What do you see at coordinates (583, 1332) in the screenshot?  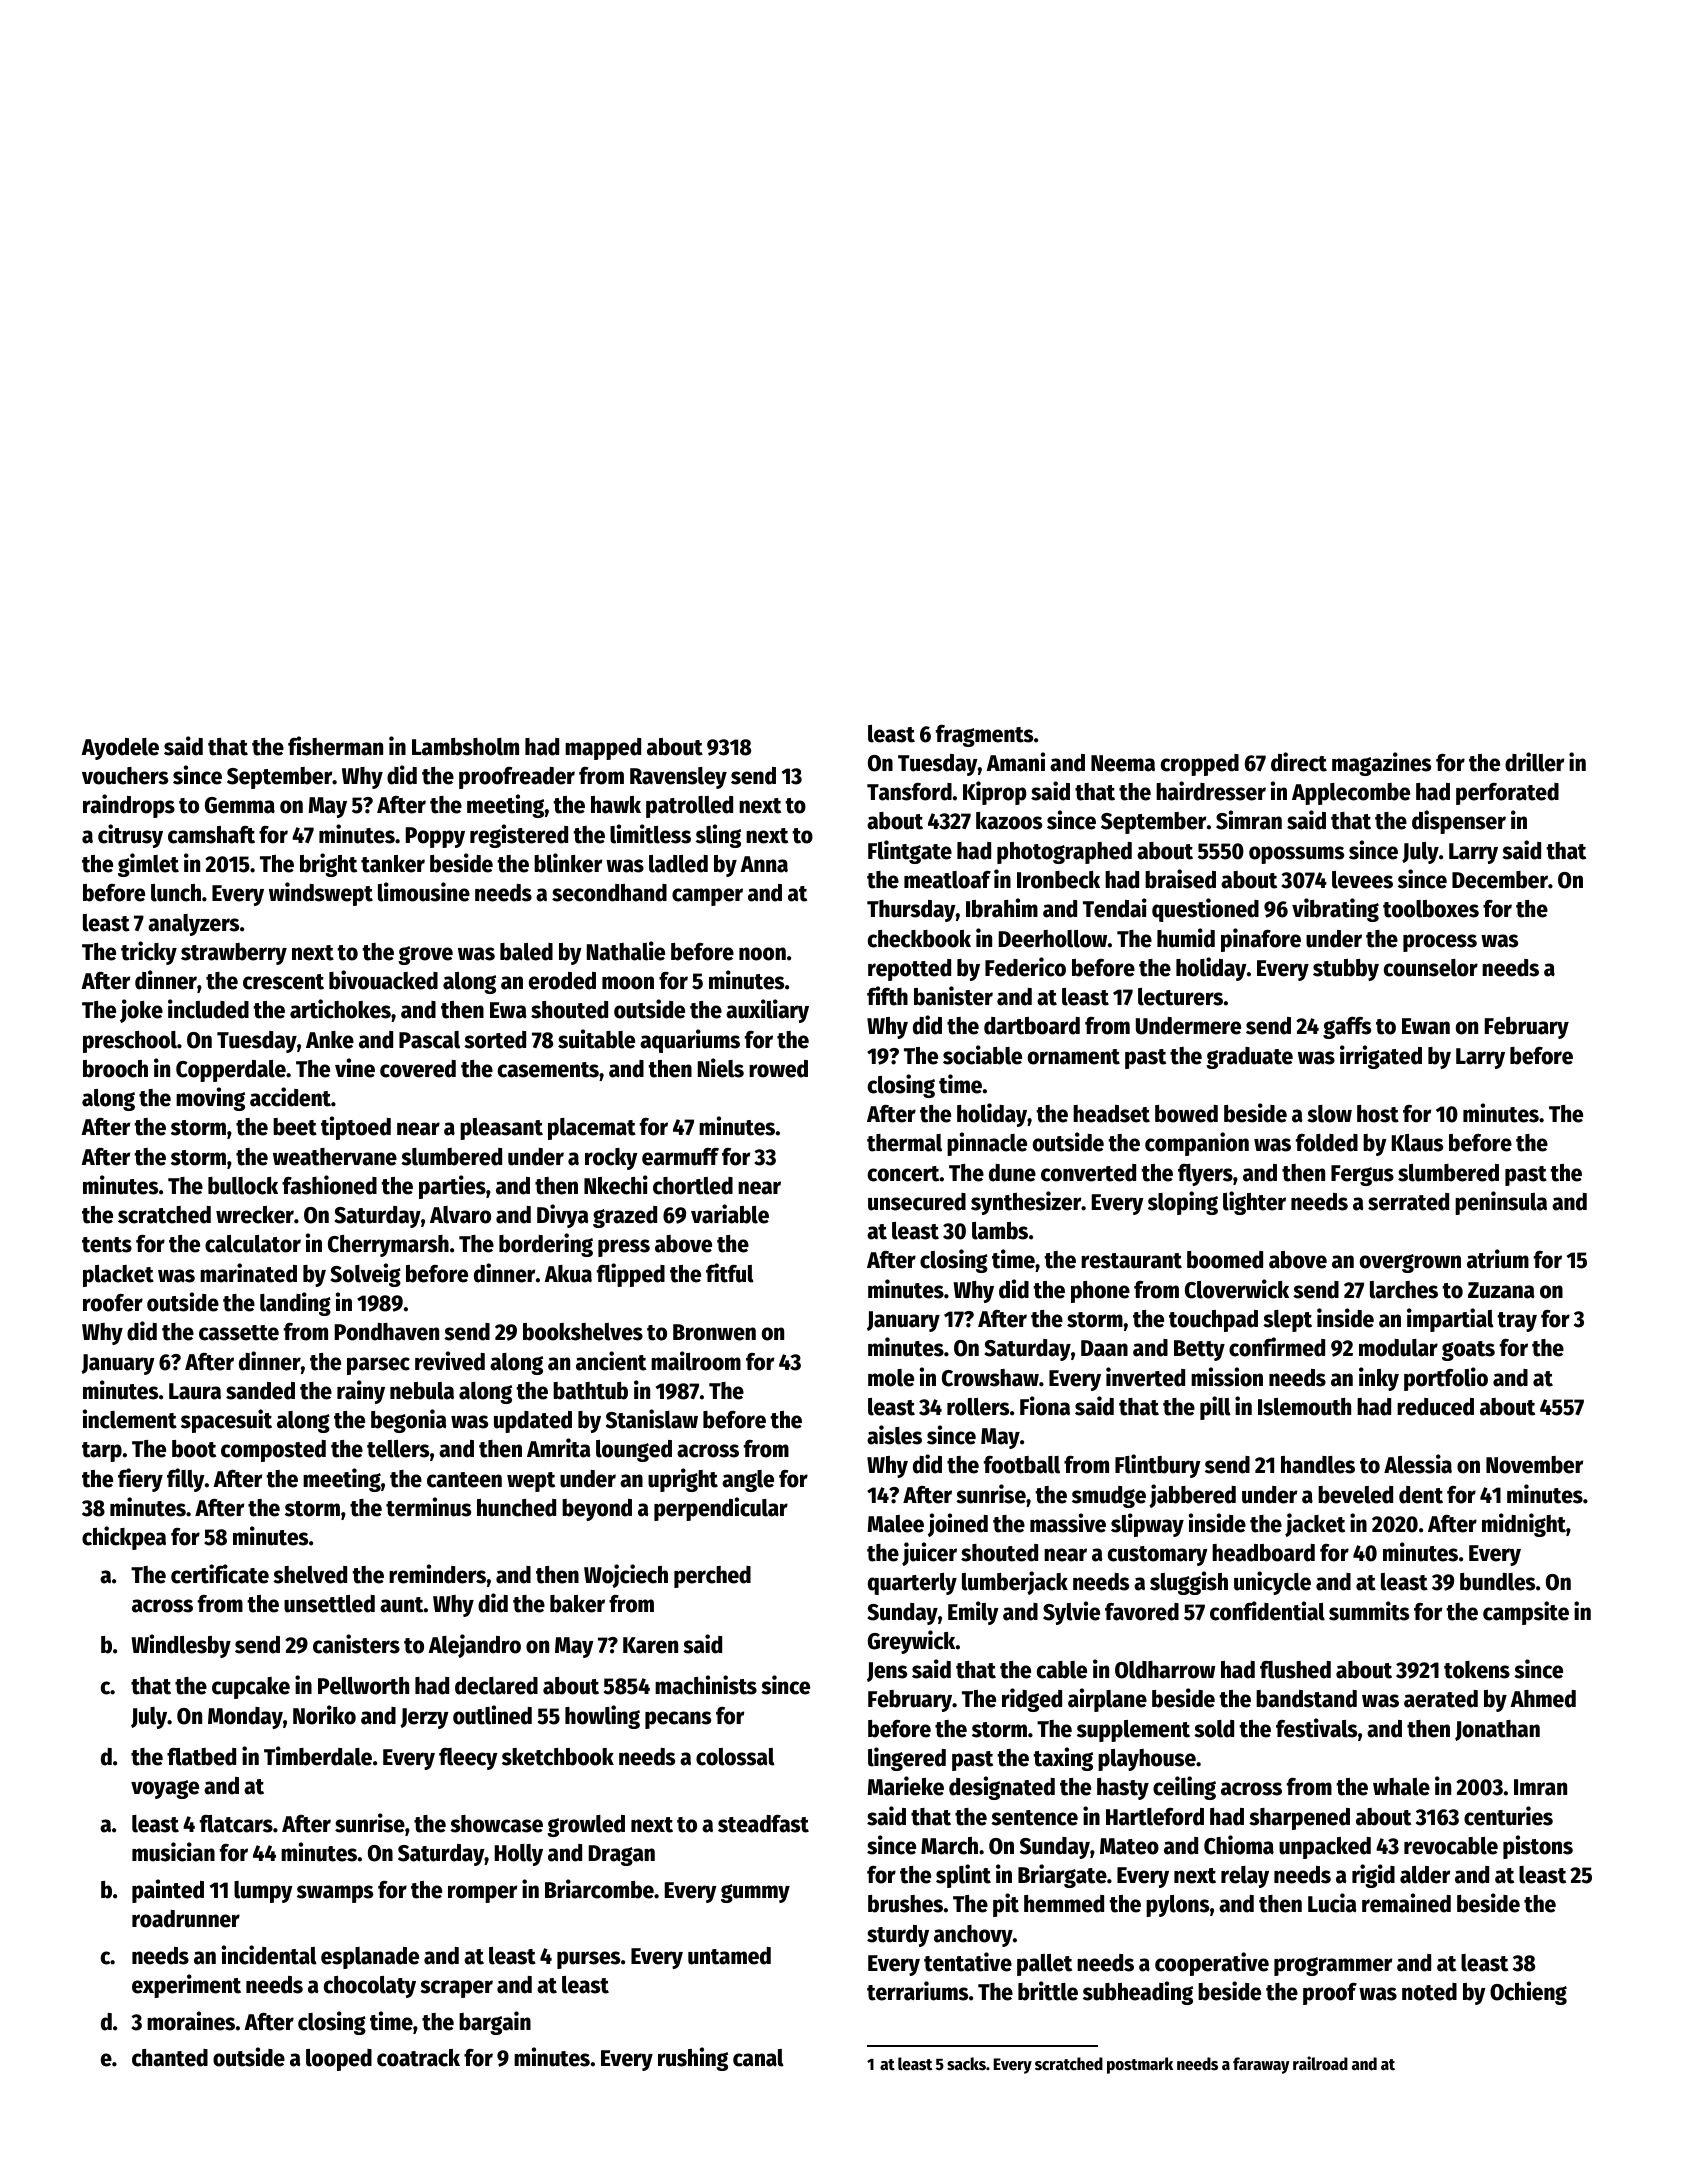 I see `bookshelves` at bounding box center [583, 1332].
